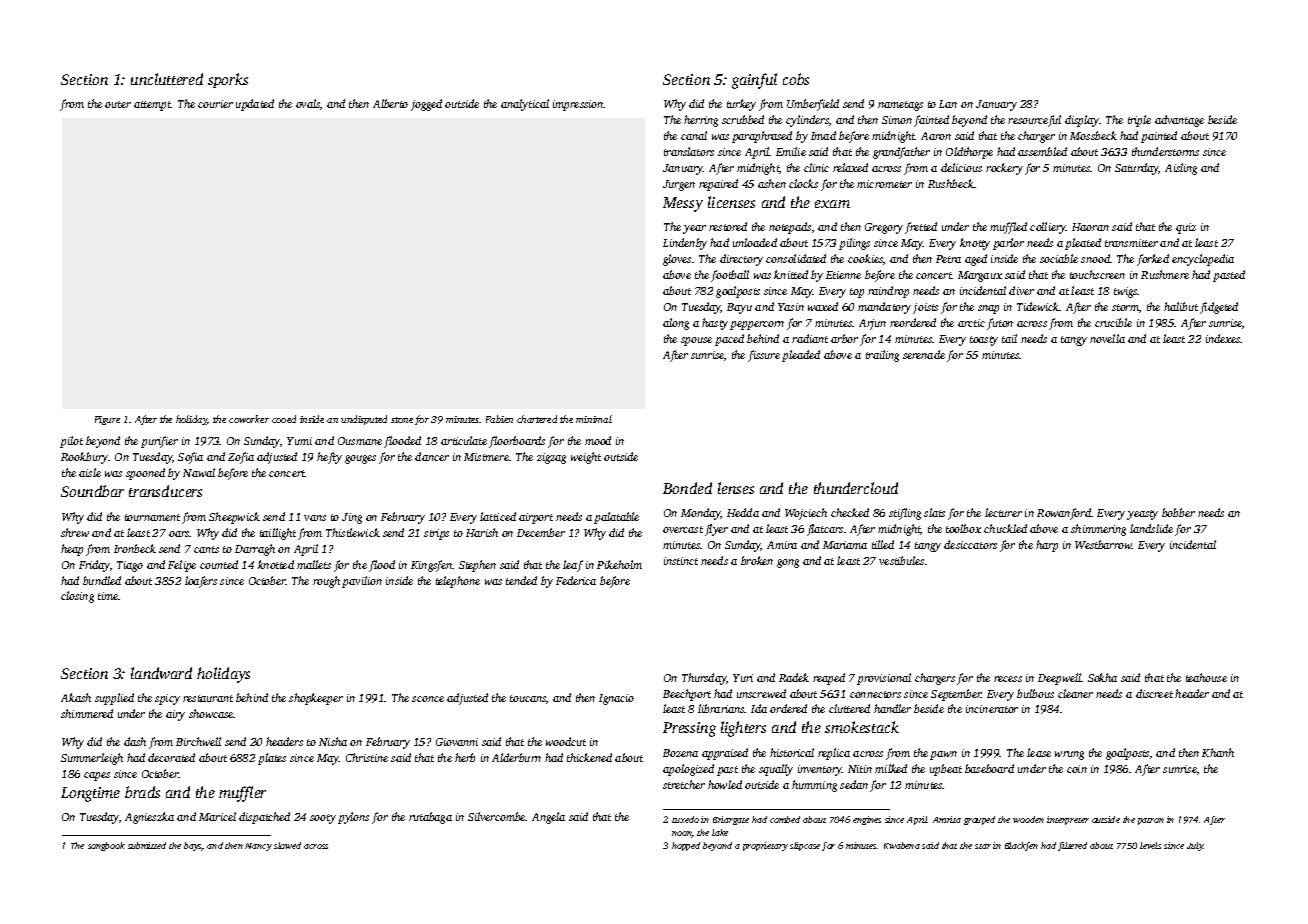 The width and height of the screenshot is (1308, 924). What do you see at coordinates (791, 307) in the screenshot?
I see `Yasin` at bounding box center [791, 307].
